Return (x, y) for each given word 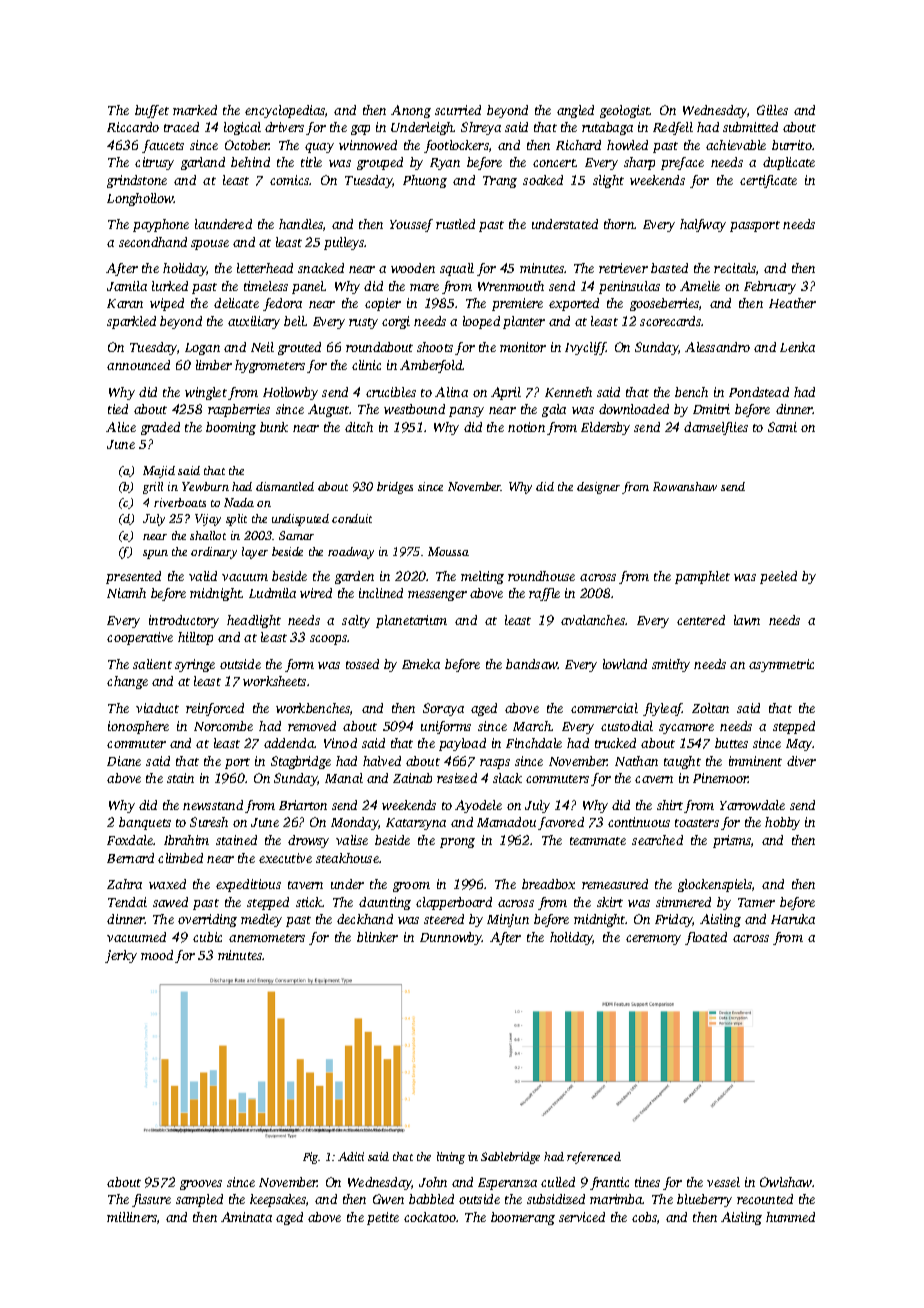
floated (706, 938)
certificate (768, 181)
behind (250, 162)
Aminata (246, 1217)
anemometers (267, 938)
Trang (500, 182)
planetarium (411, 621)
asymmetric (781, 665)
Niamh (126, 593)
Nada (239, 502)
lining (451, 1158)
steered (444, 919)
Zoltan (710, 708)
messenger (437, 596)
